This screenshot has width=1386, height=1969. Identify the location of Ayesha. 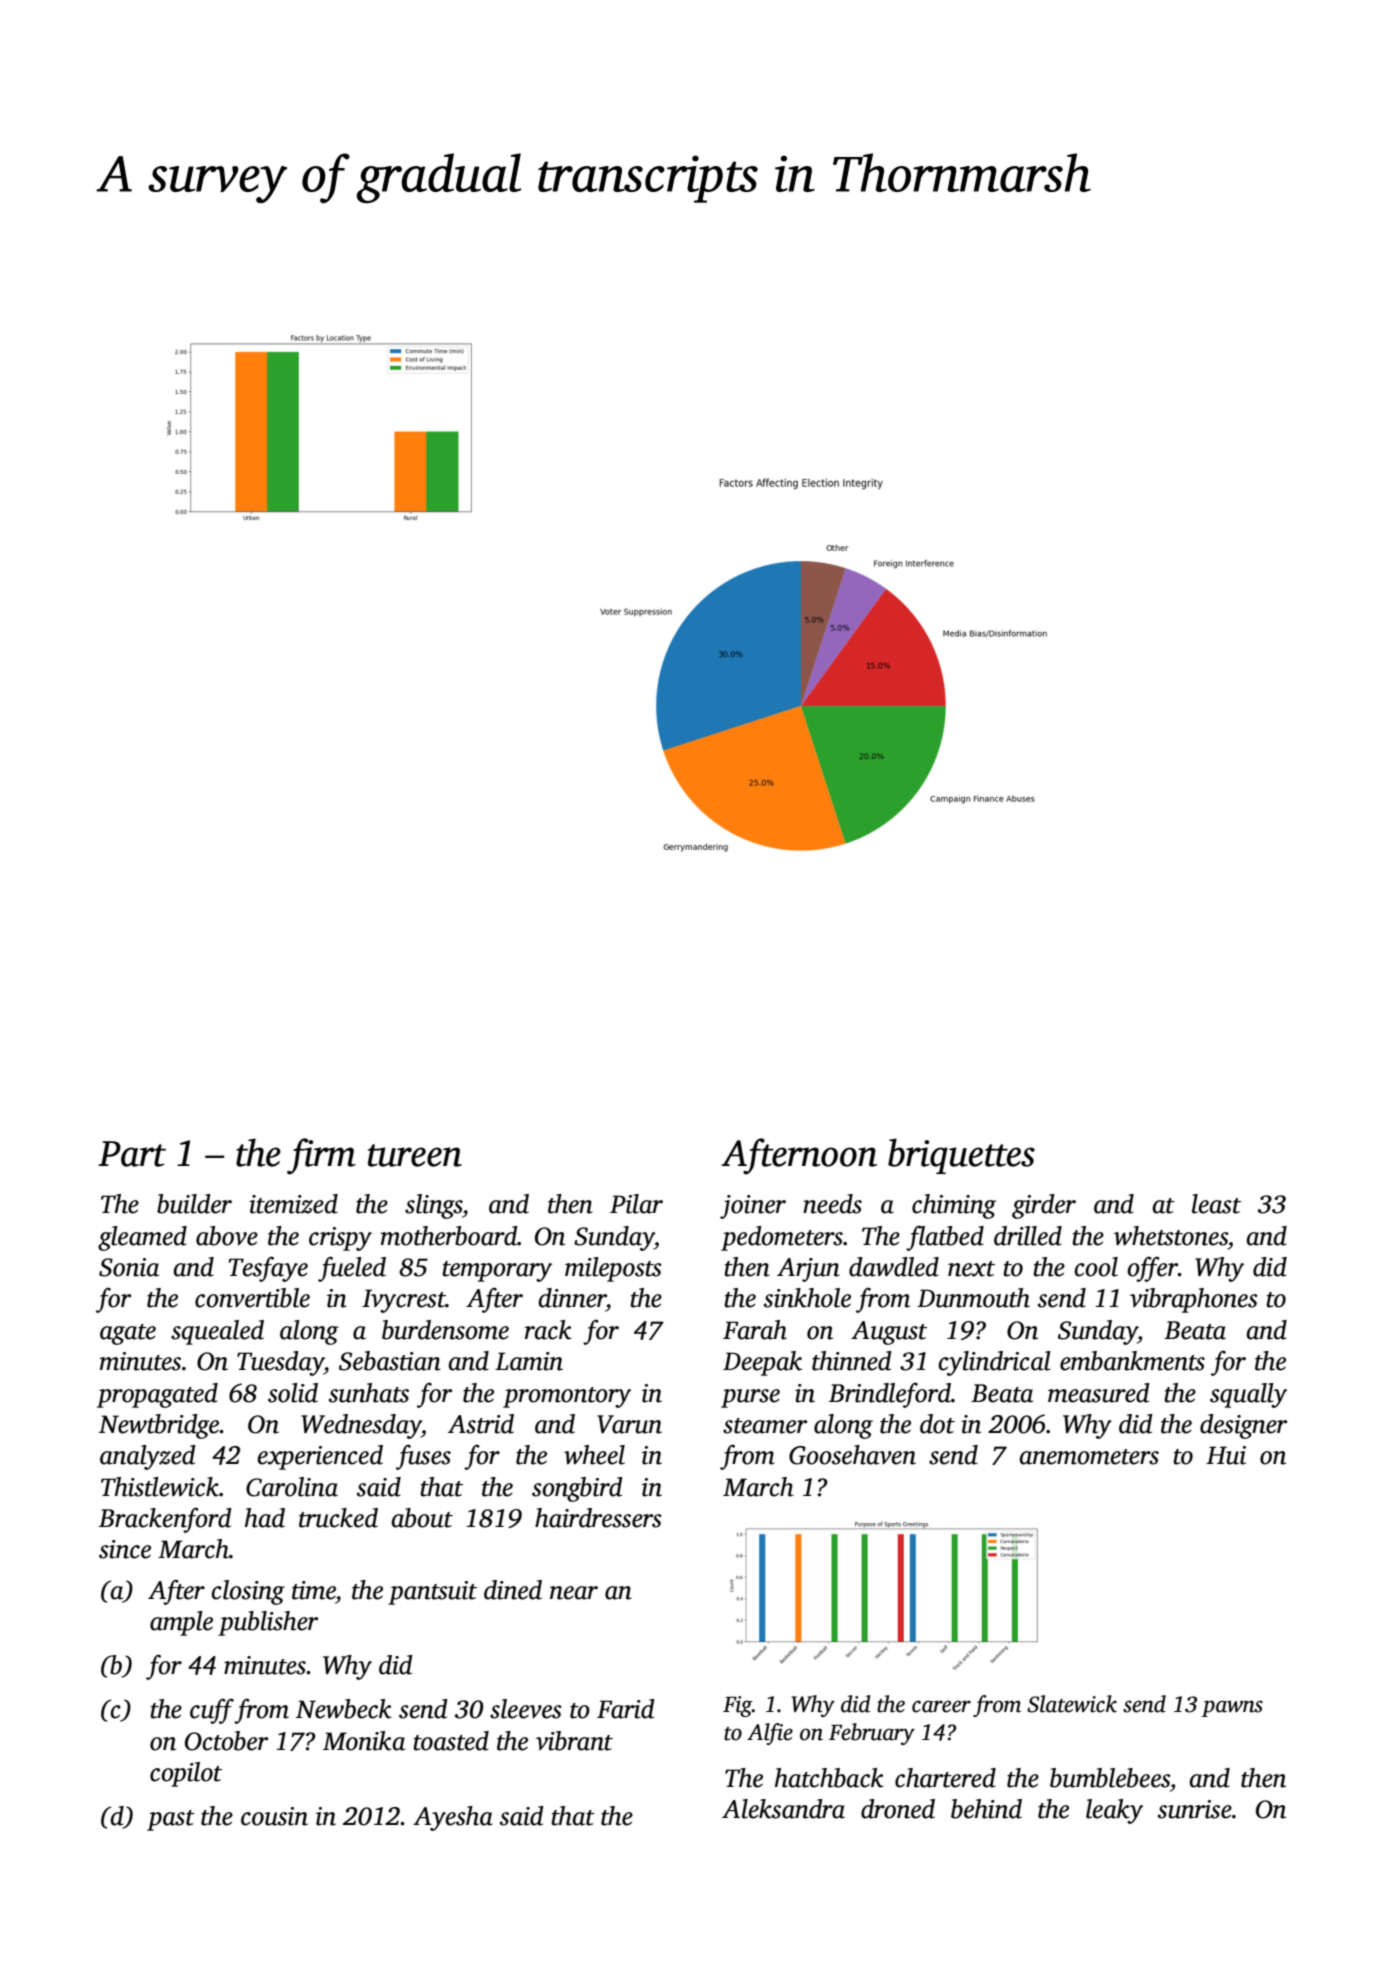
(453, 1818).
